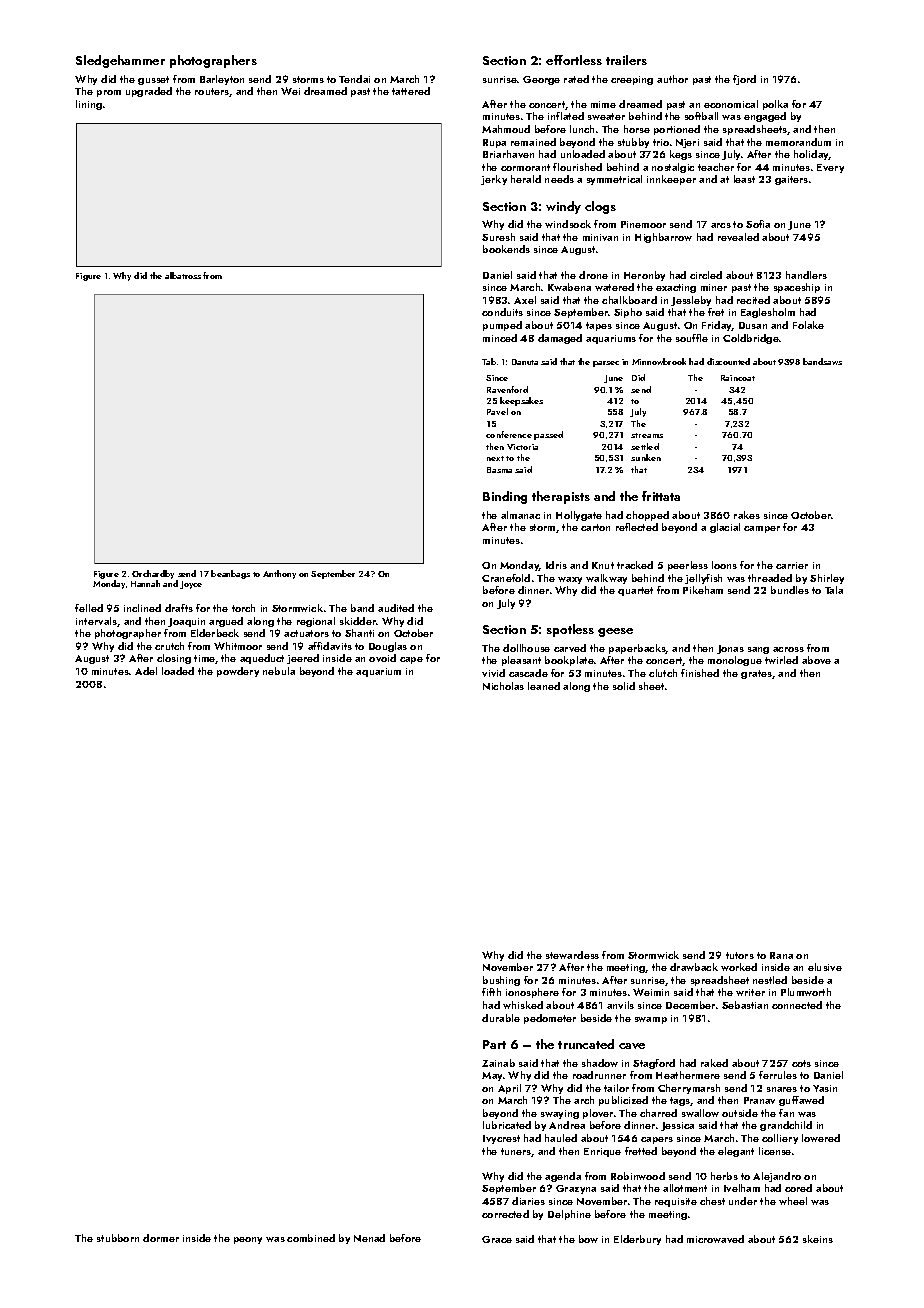 The width and height of the image is (924, 1308). I want to click on above, so click(816, 660).
